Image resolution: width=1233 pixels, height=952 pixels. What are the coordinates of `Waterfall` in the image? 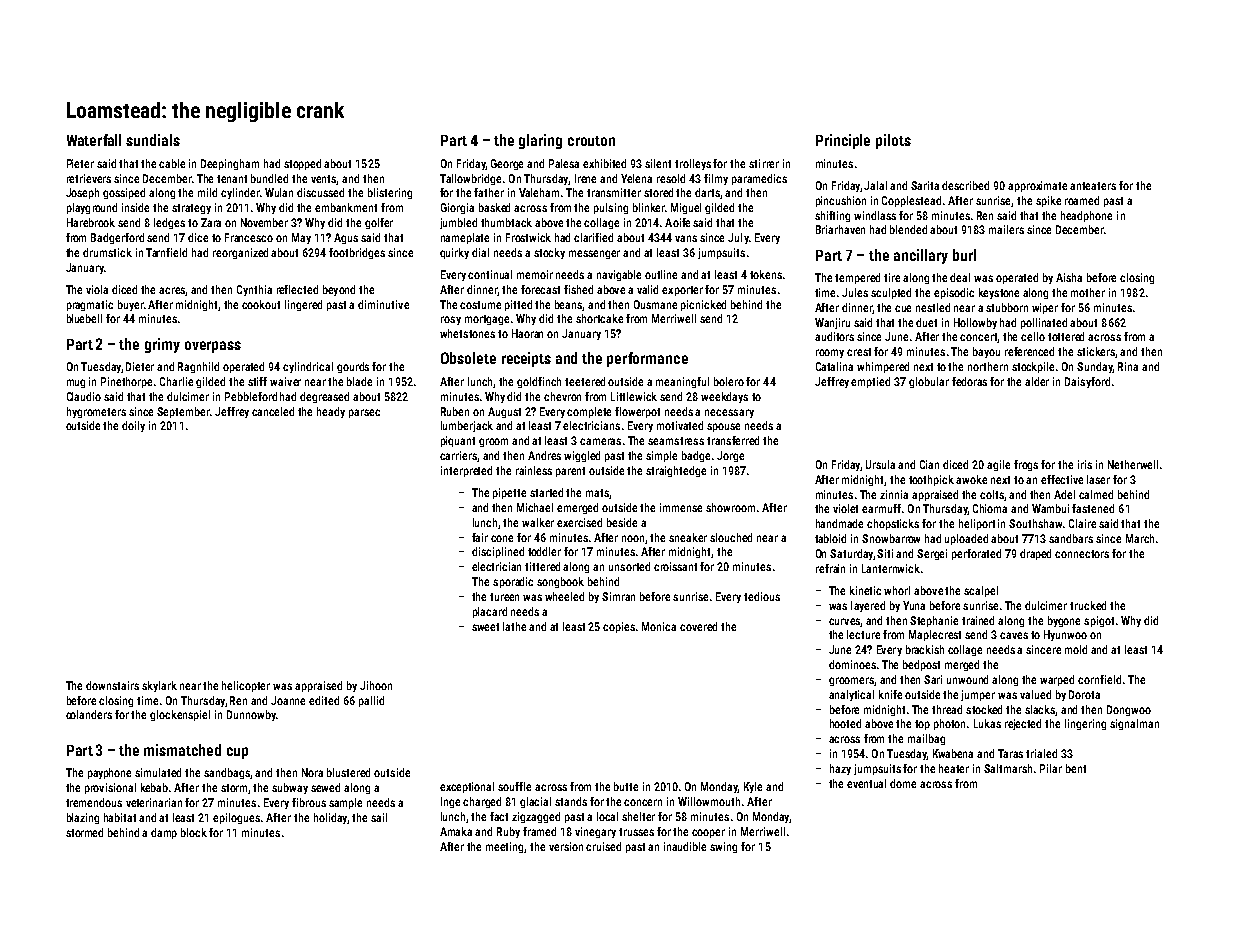 It's located at (94, 140).
